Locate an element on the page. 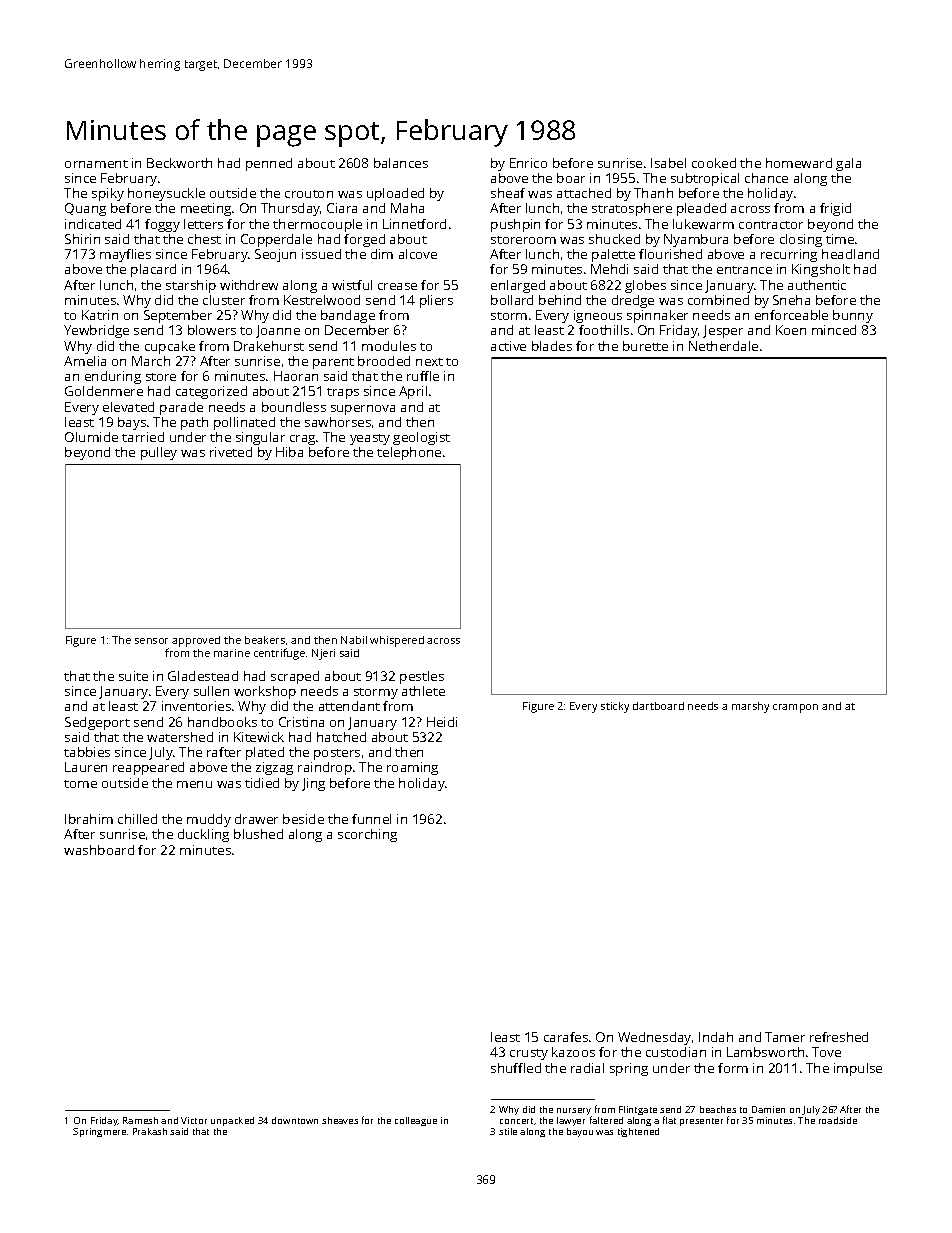 The height and width of the image is (1233, 952). downtown is located at coordinates (295, 1120).
